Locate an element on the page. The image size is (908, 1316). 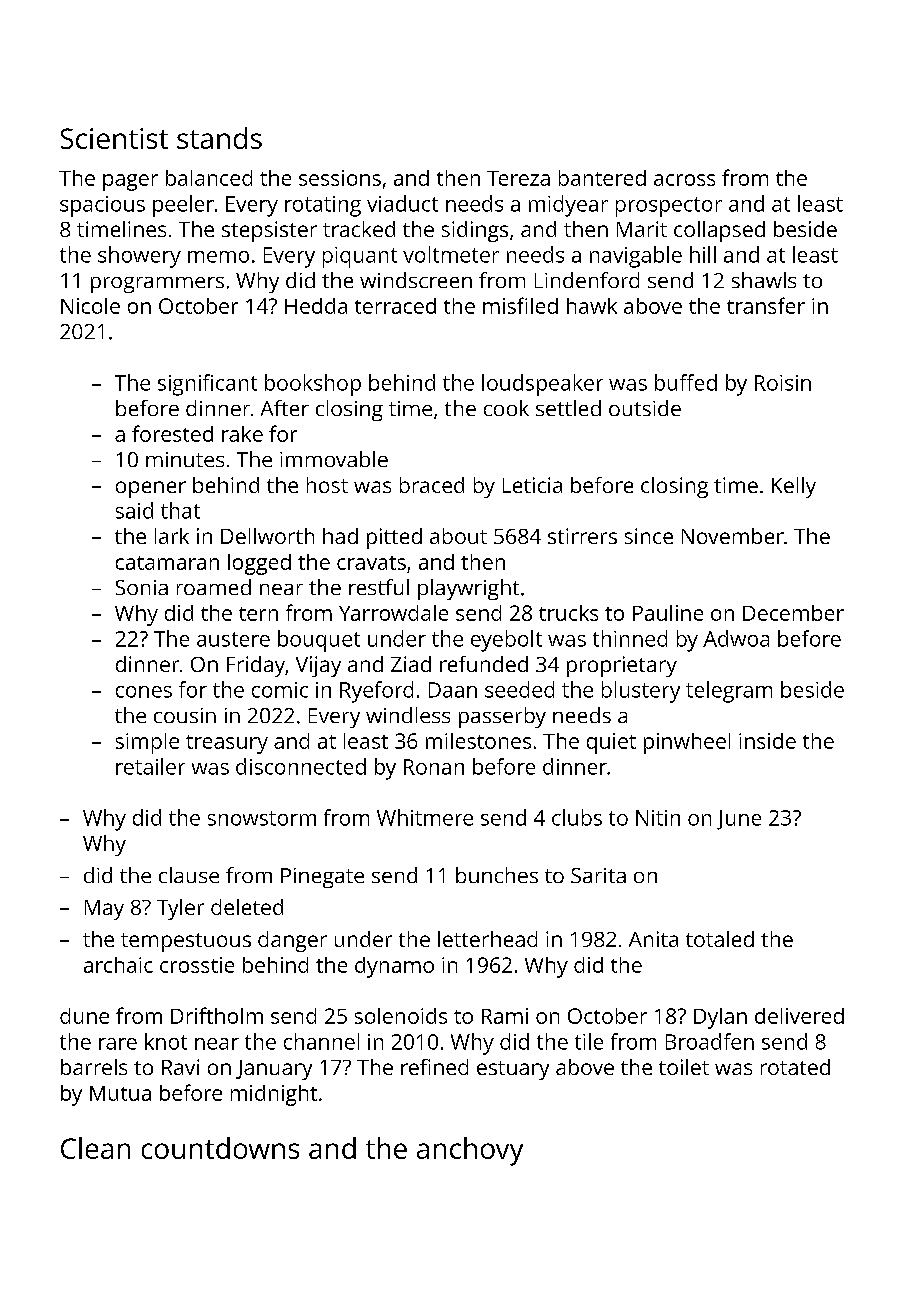
Tereza is located at coordinates (518, 178).
